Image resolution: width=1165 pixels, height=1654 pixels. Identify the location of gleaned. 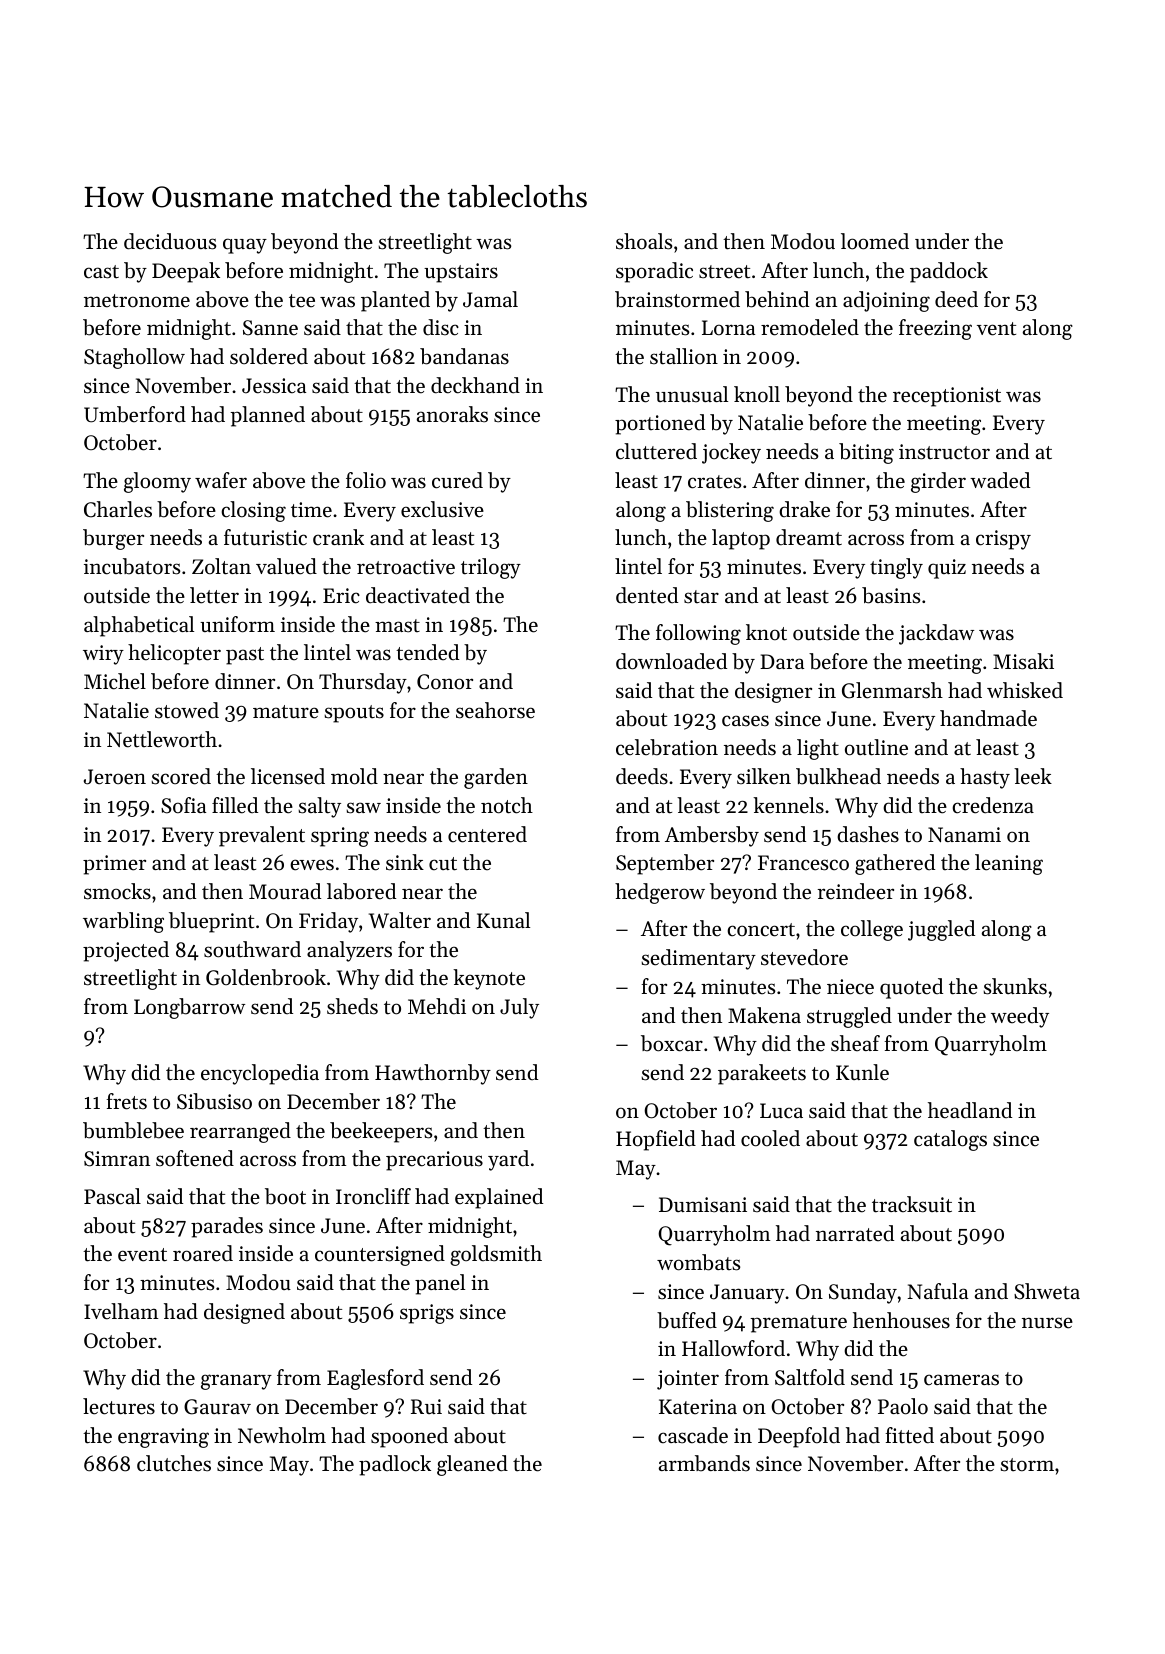
(472, 1465).
